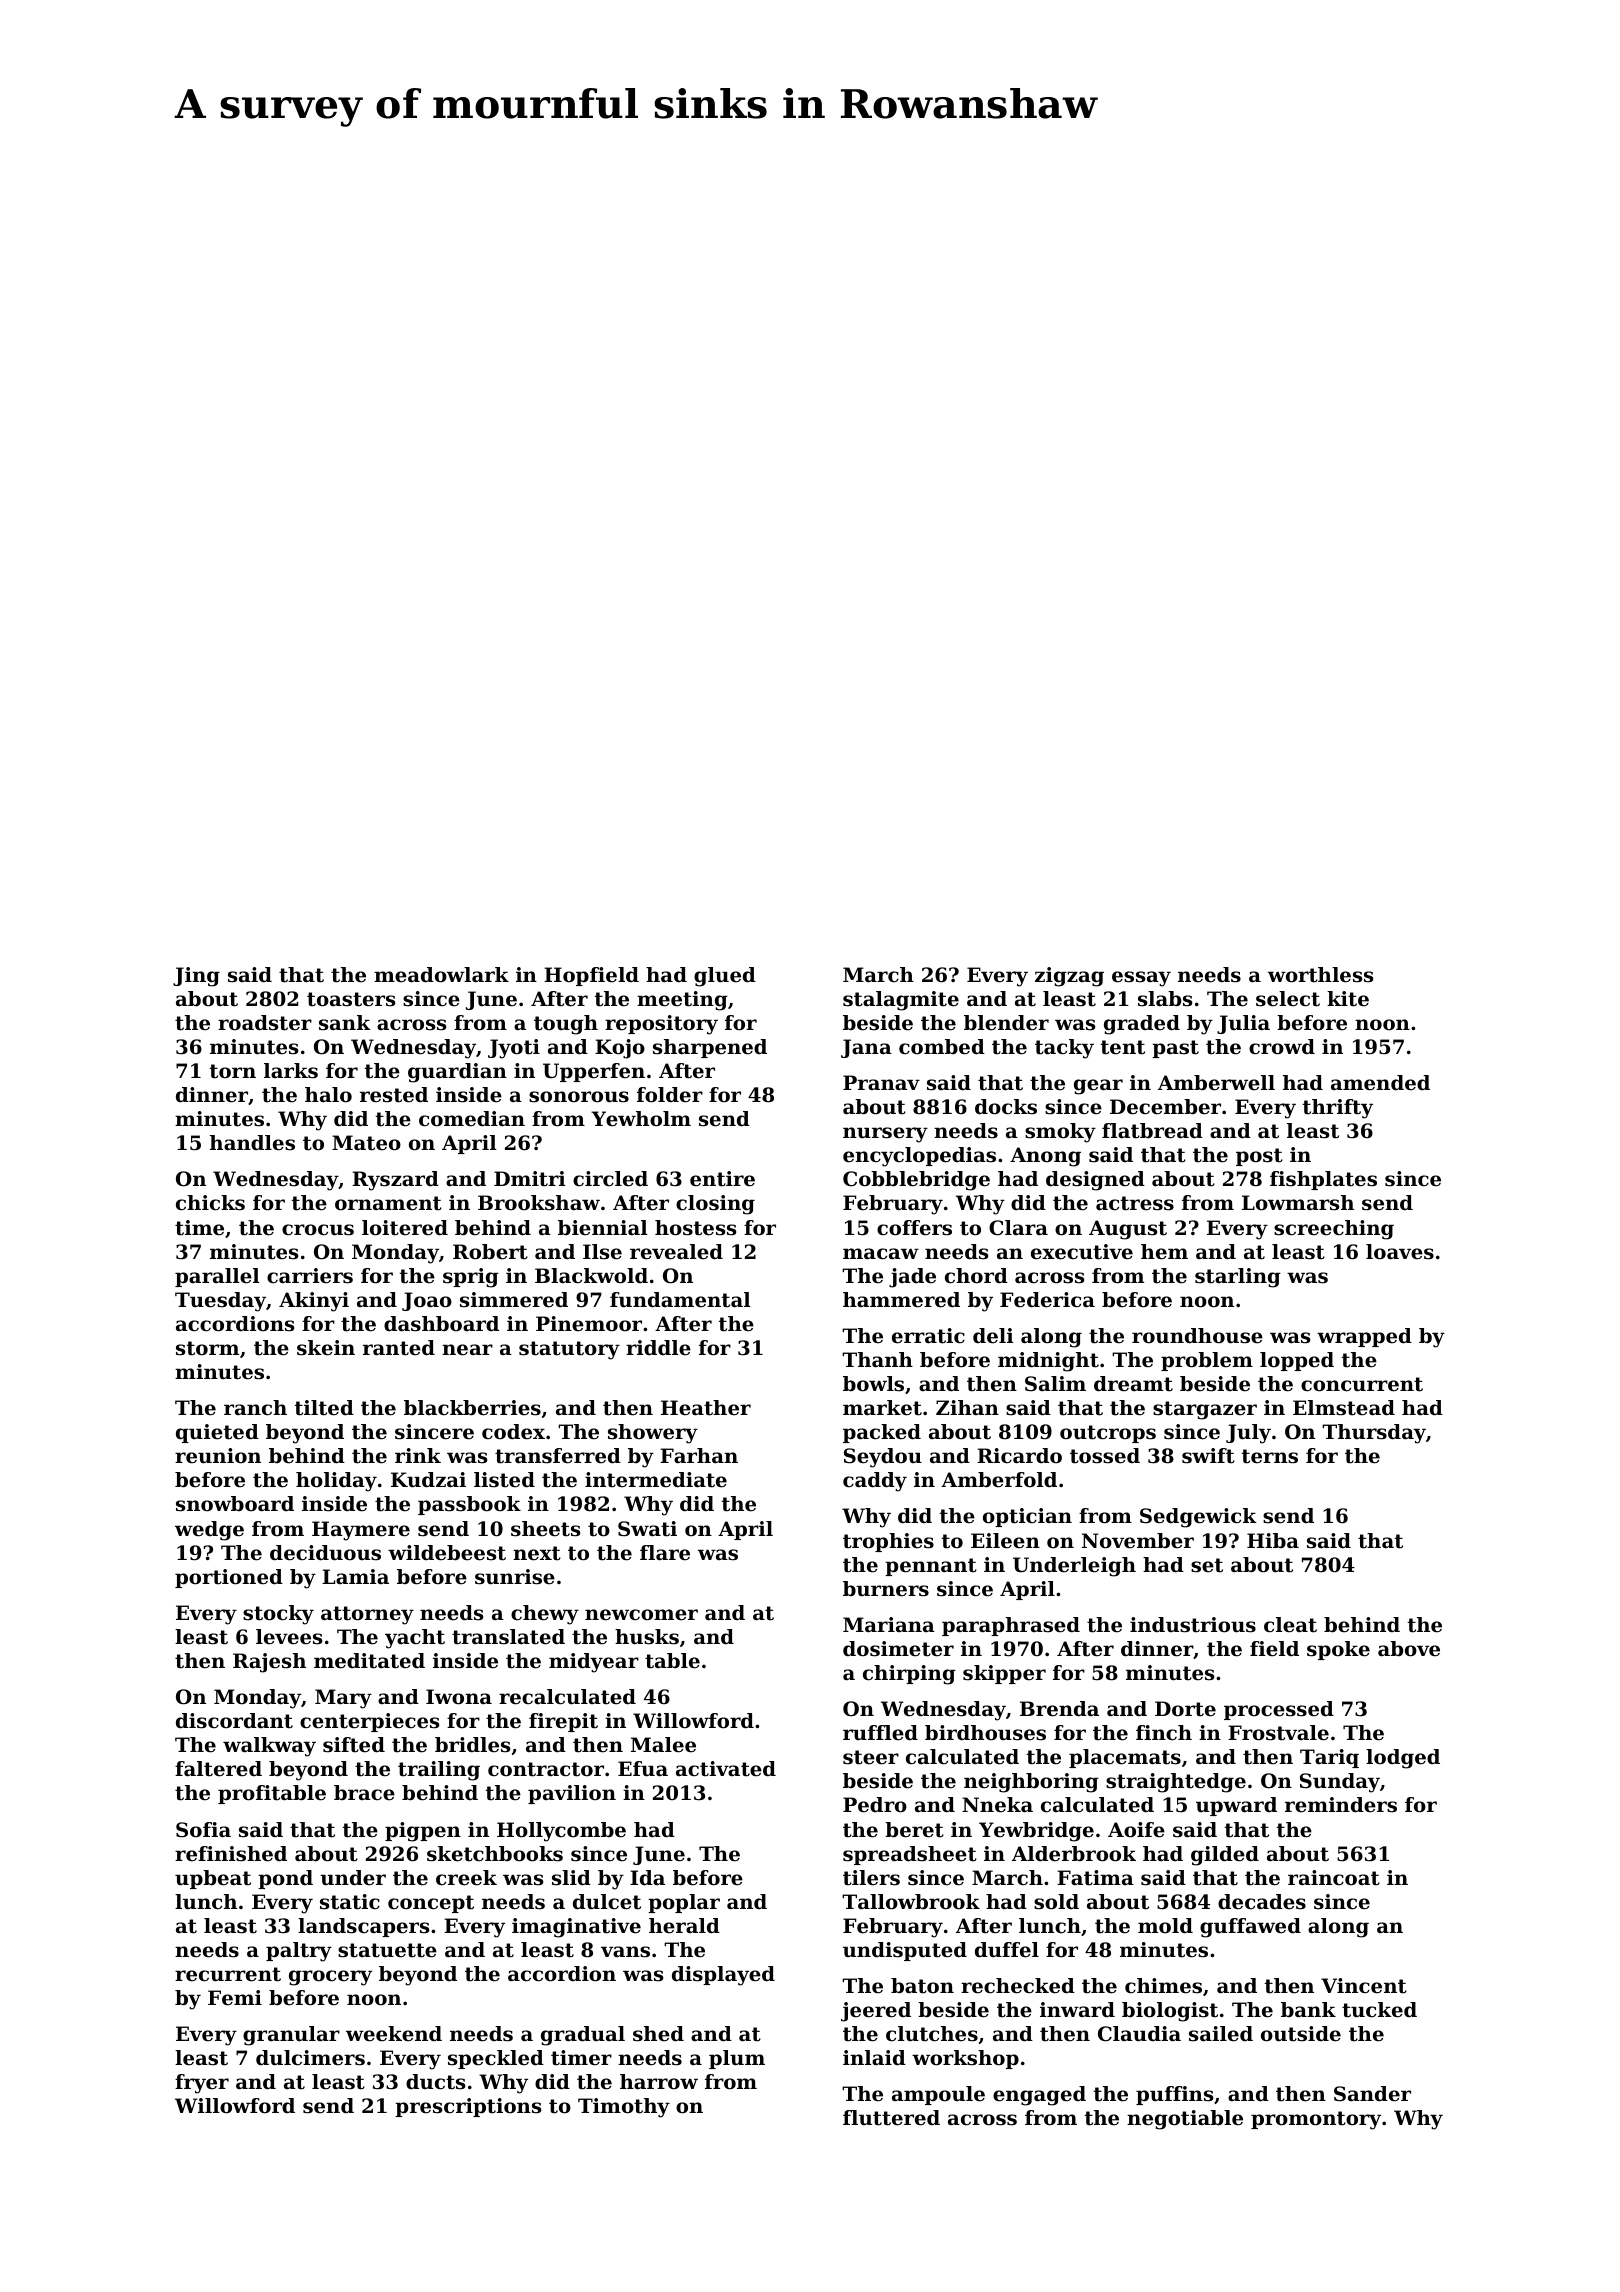 The height and width of the screenshot is (2292, 1620). I want to click on essay, so click(1141, 979).
